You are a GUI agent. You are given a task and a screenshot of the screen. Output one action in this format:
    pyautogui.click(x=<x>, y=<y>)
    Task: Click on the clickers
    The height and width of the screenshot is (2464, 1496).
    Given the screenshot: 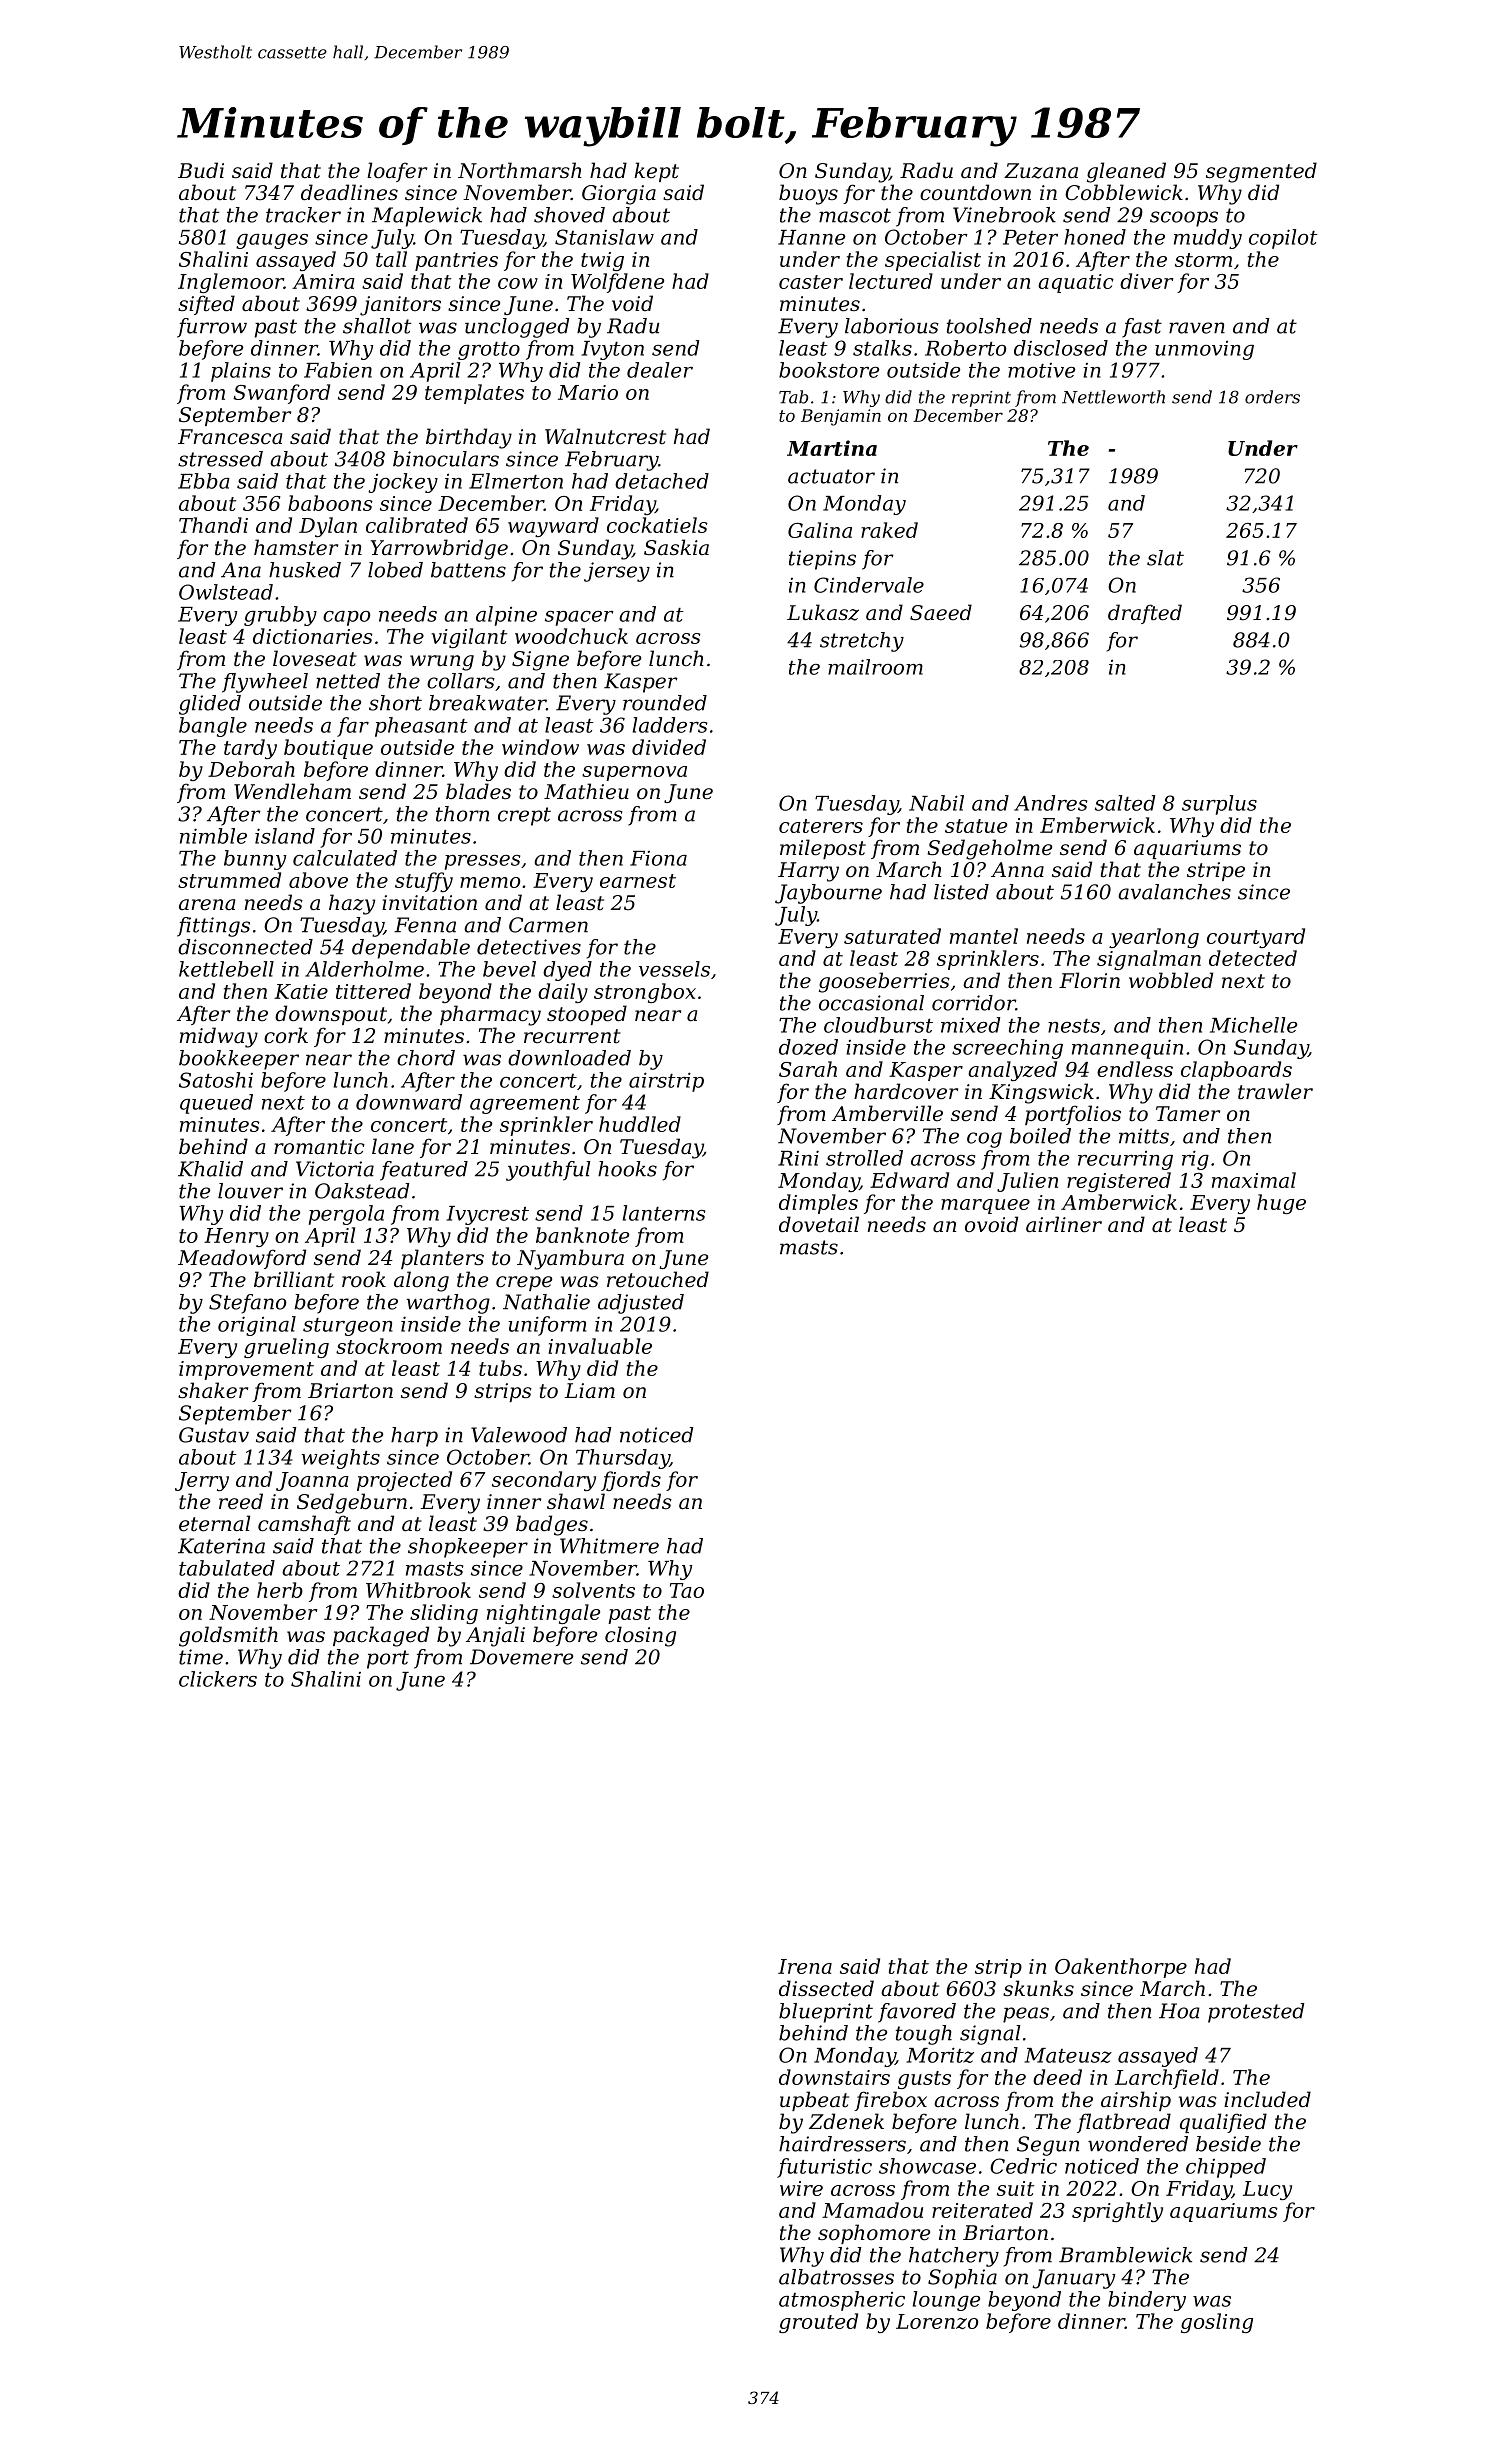 What is the action you would take?
    pyautogui.click(x=218, y=1679)
